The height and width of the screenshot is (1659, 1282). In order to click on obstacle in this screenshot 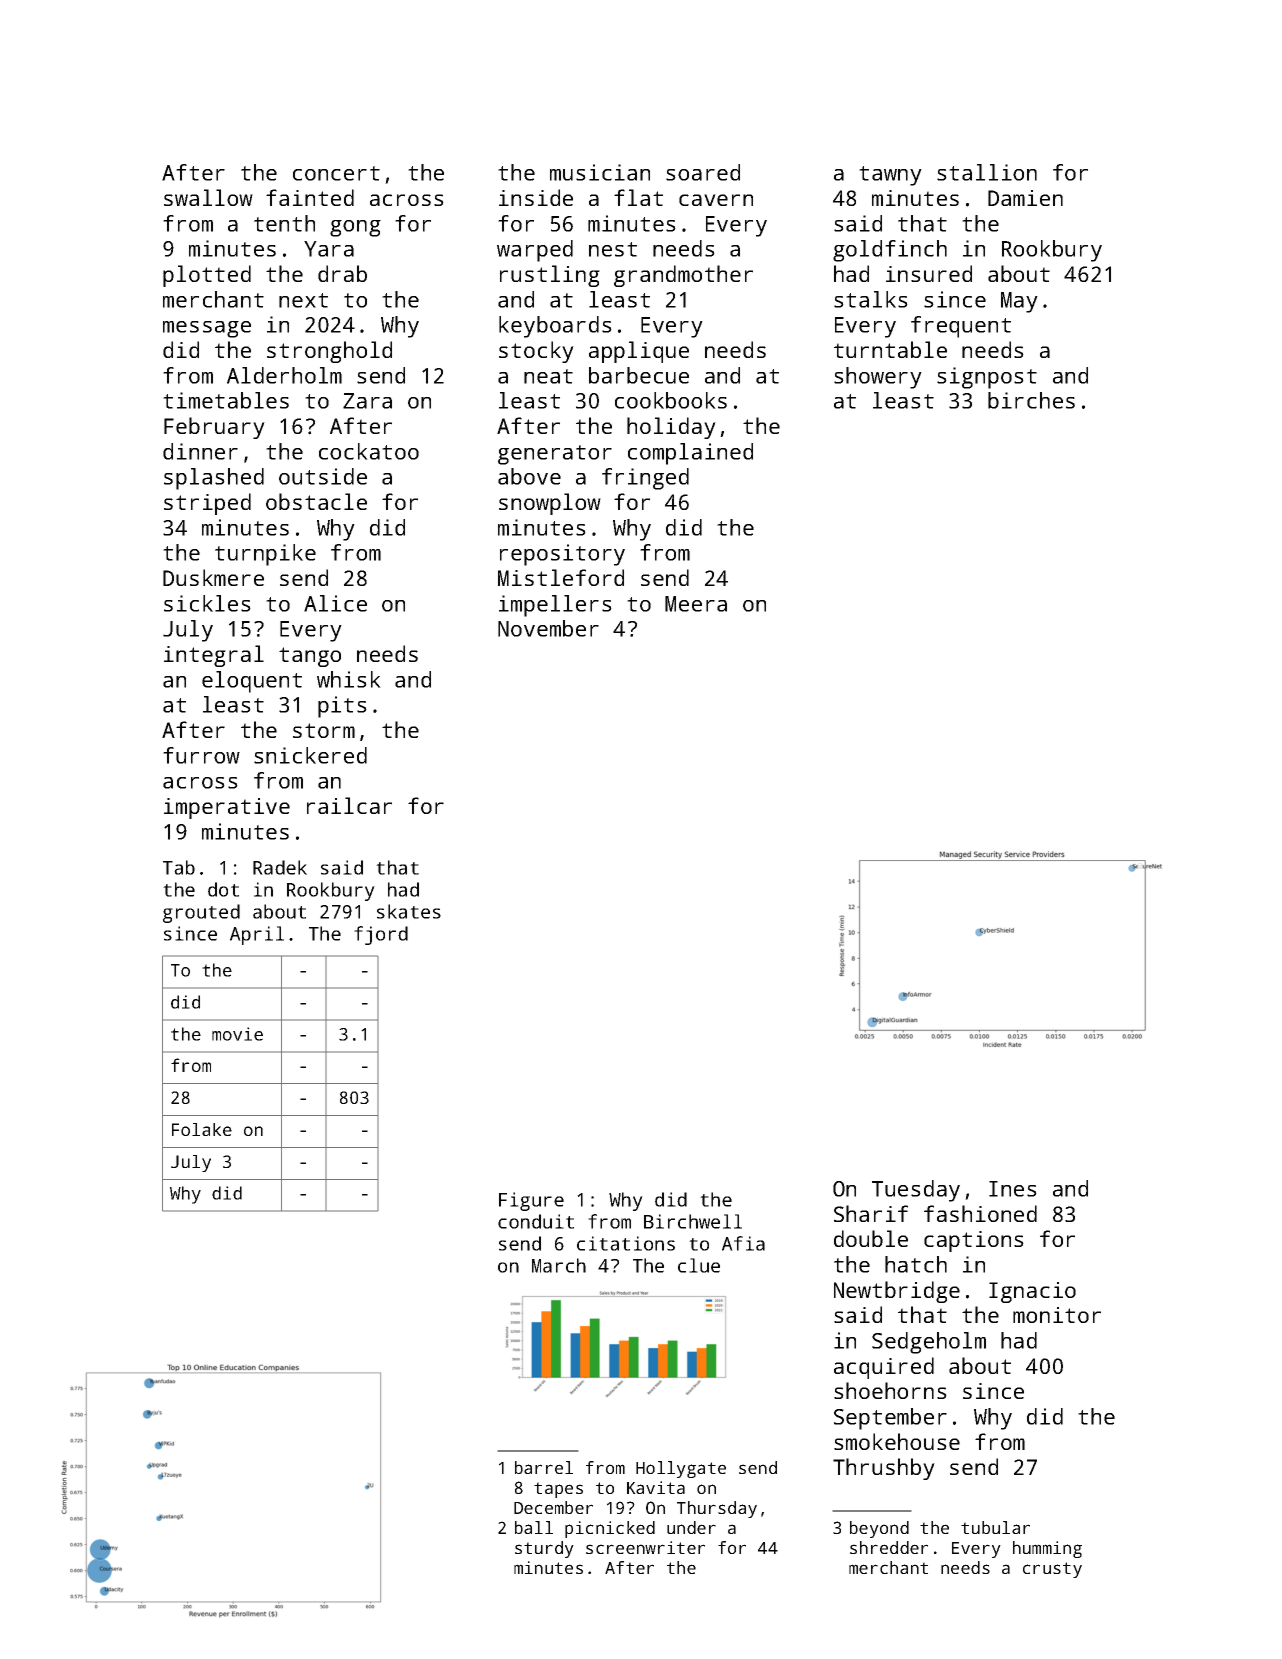, I will do `click(316, 501)`.
